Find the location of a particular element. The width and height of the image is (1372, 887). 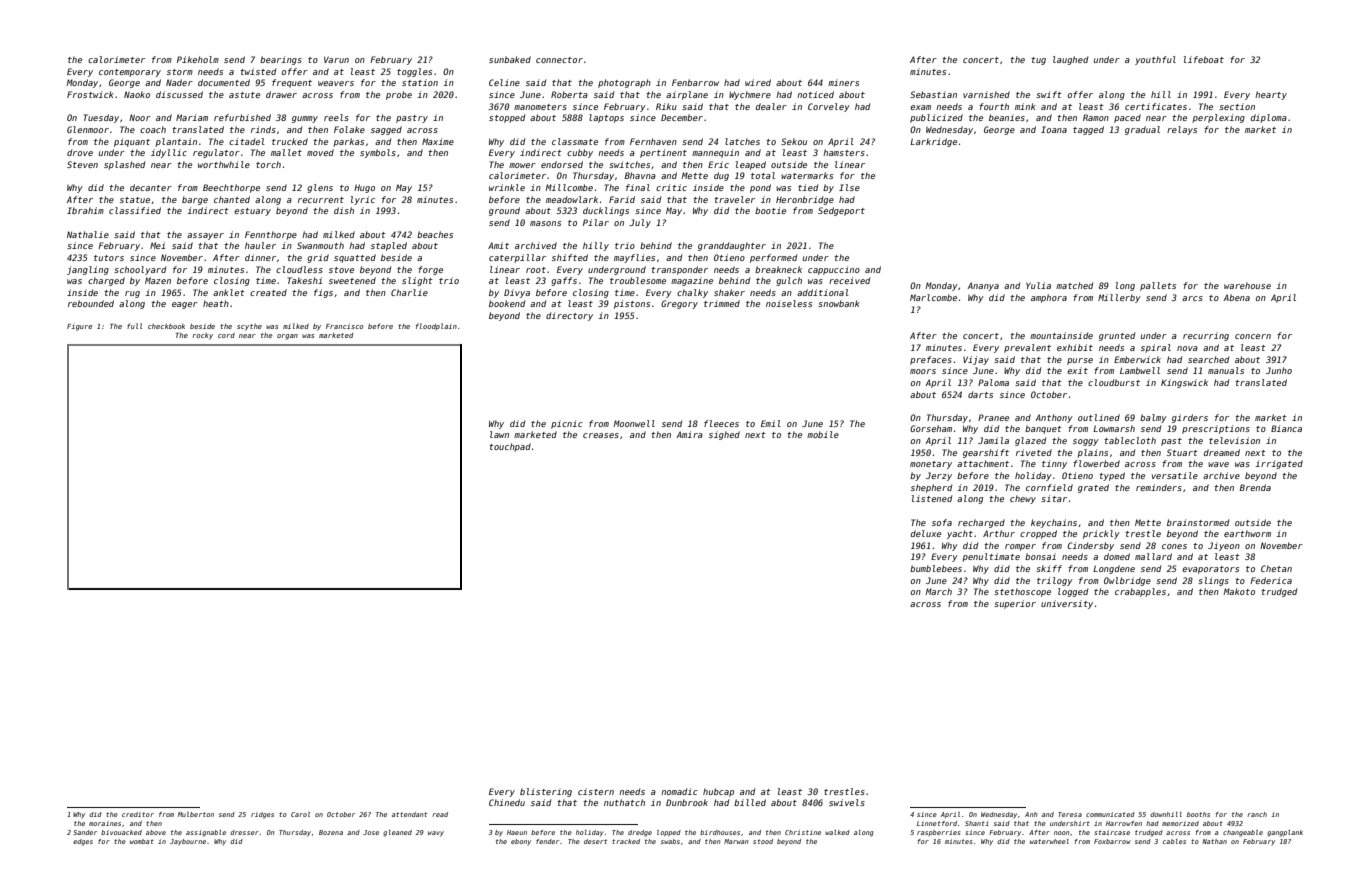

chewy is located at coordinates (1023, 499).
